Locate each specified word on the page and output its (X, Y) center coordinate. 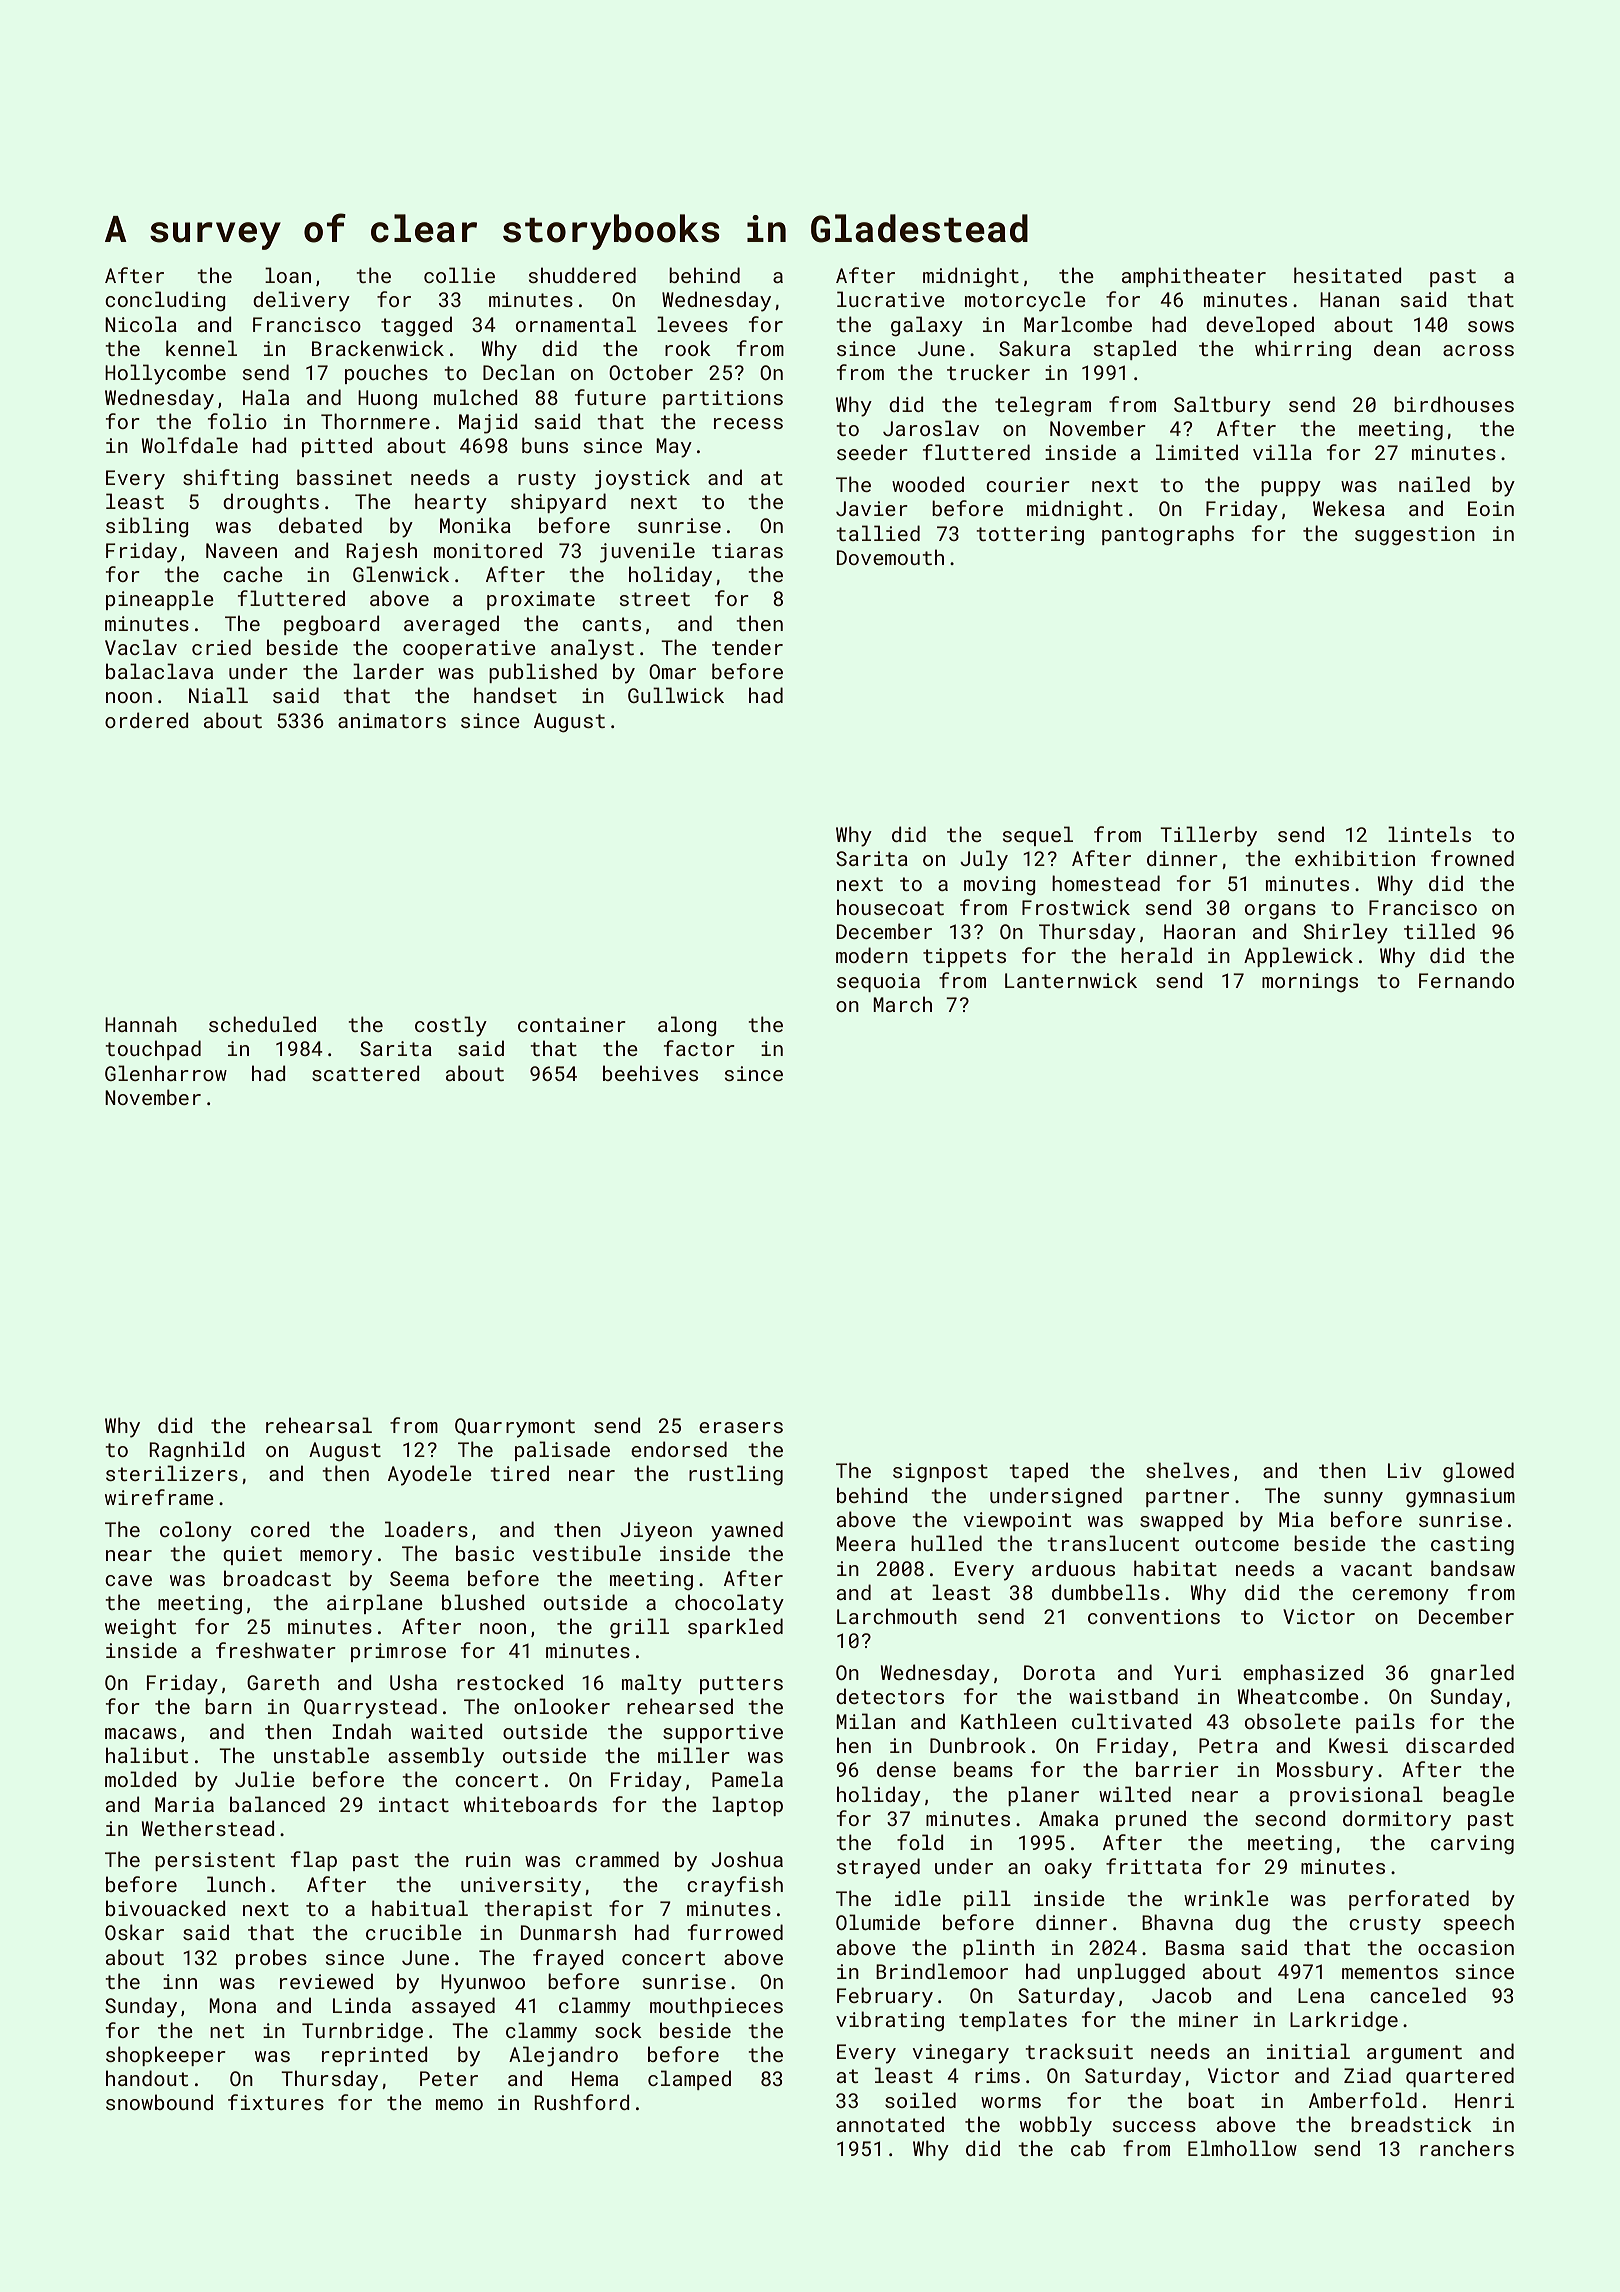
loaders (426, 1529)
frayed (568, 1959)
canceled (1418, 1995)
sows (1491, 326)
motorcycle (1025, 301)
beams (983, 1769)
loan (288, 275)
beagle (1478, 1796)
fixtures (276, 2102)
